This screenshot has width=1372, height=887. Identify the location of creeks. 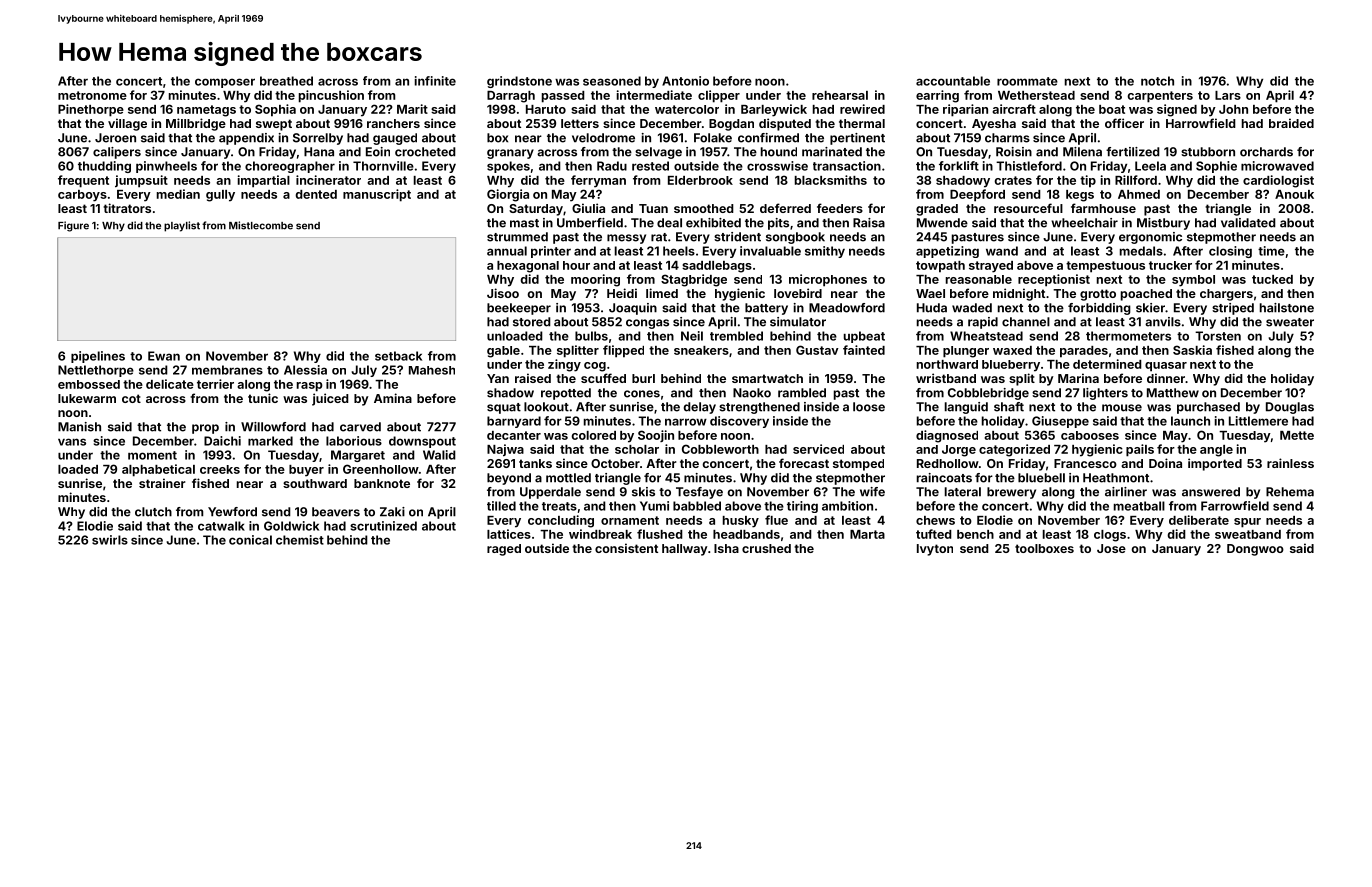
(220, 469).
